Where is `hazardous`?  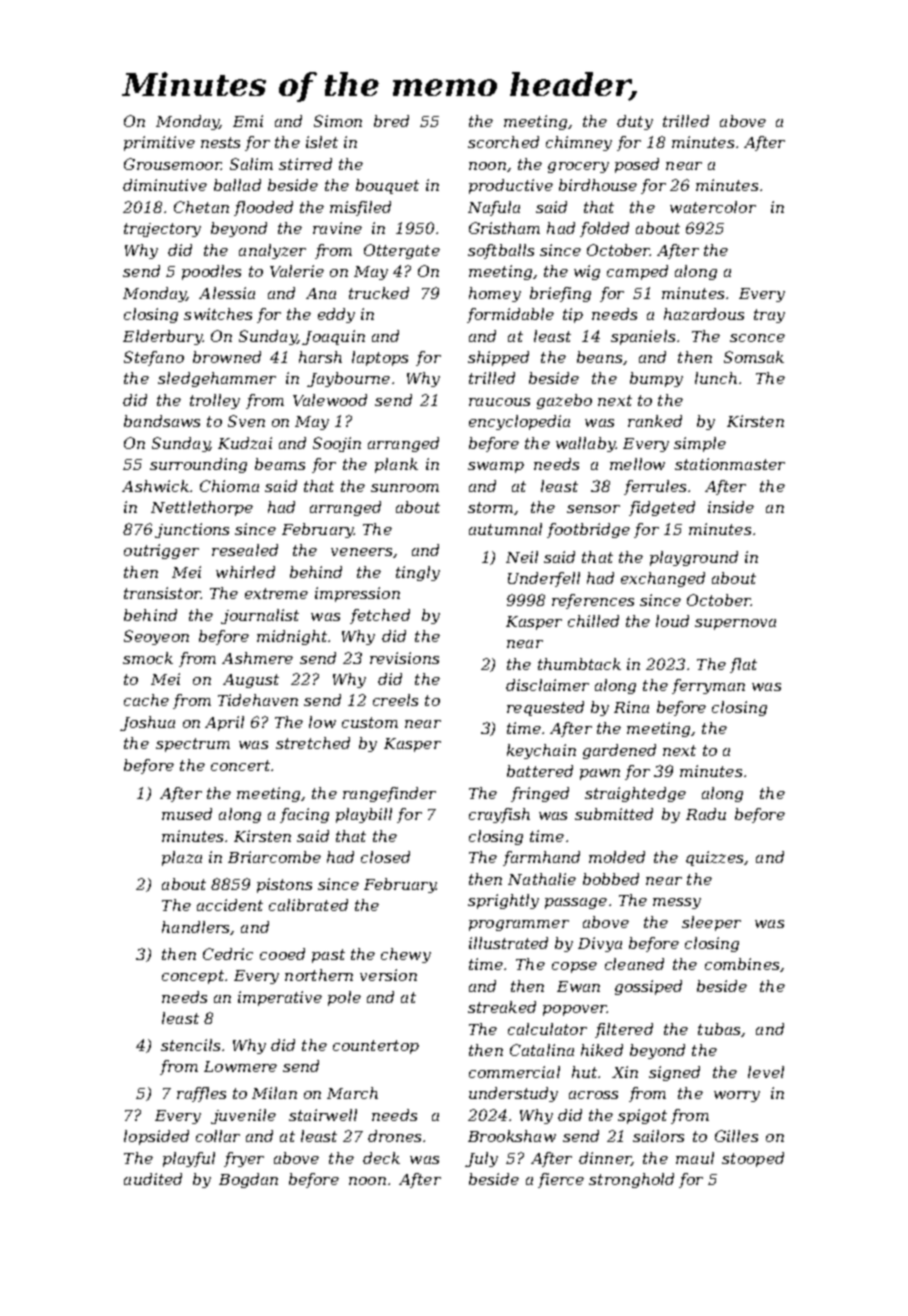 hazardous is located at coordinates (704, 314).
